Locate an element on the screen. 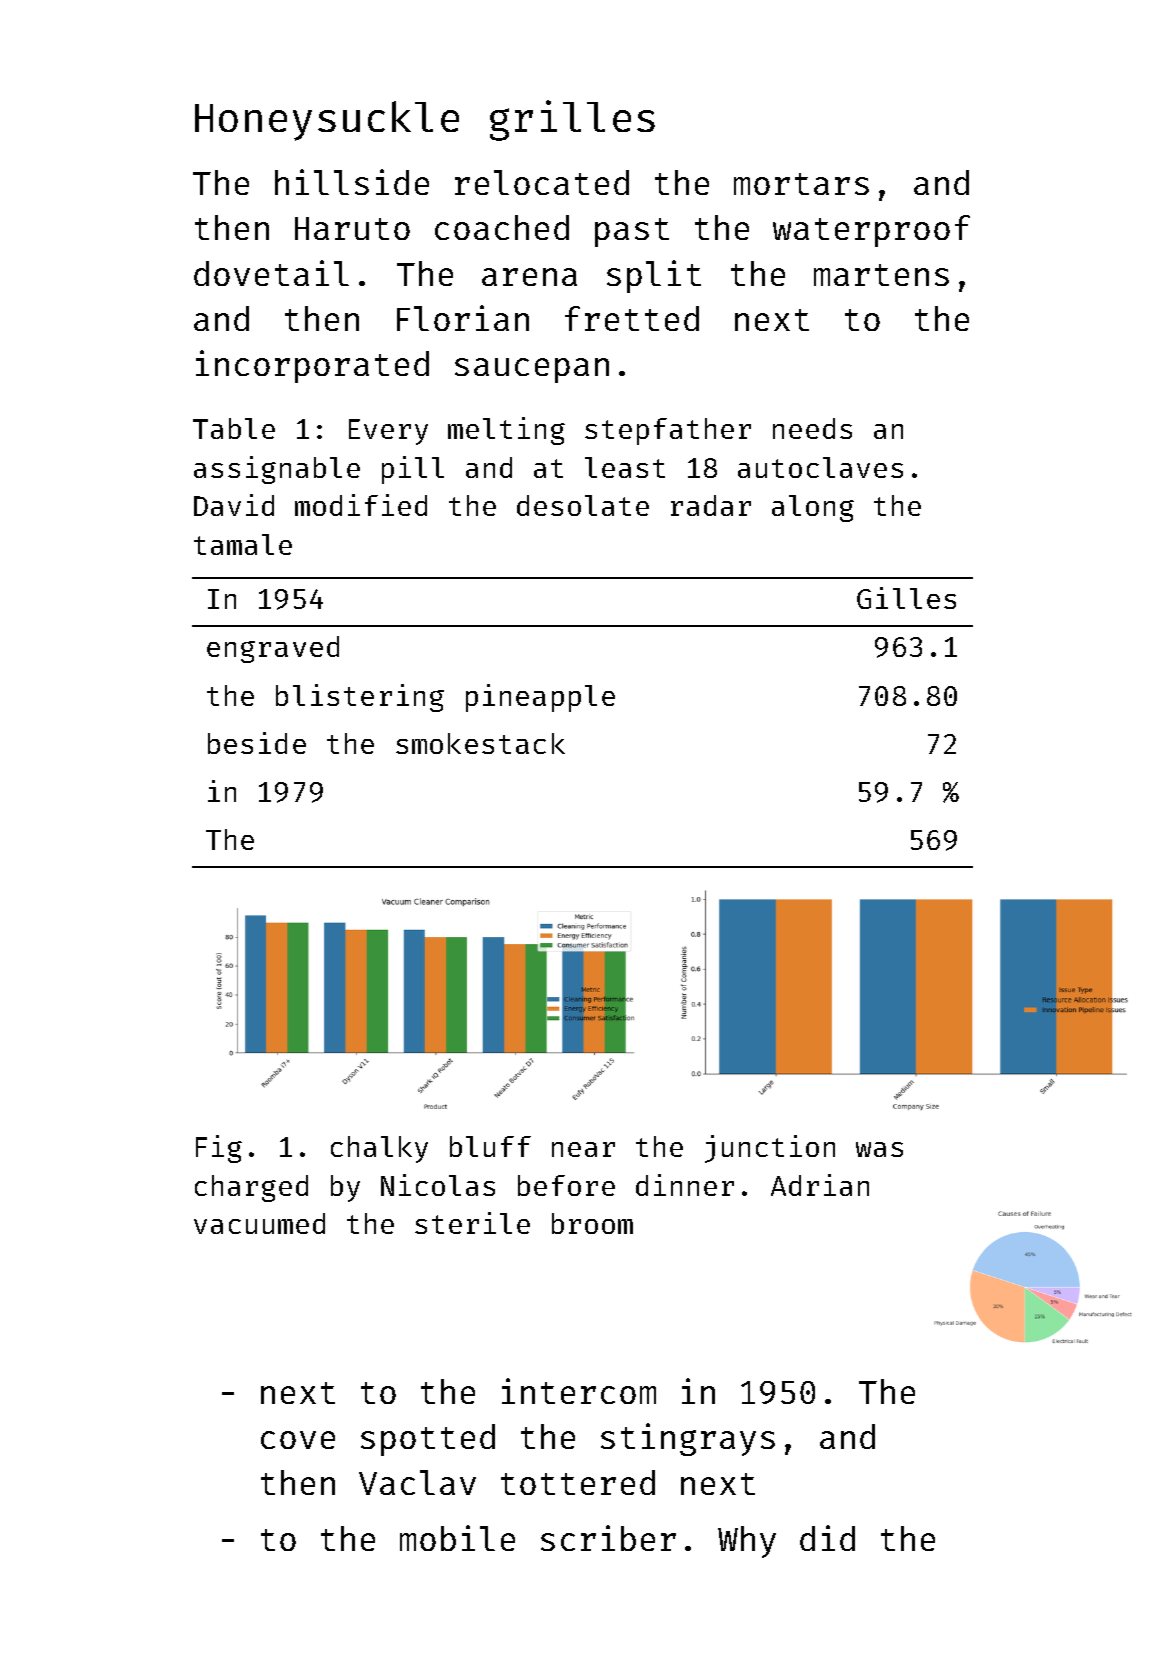 This screenshot has height=1654, width=1165. Gilles is located at coordinates (906, 598).
